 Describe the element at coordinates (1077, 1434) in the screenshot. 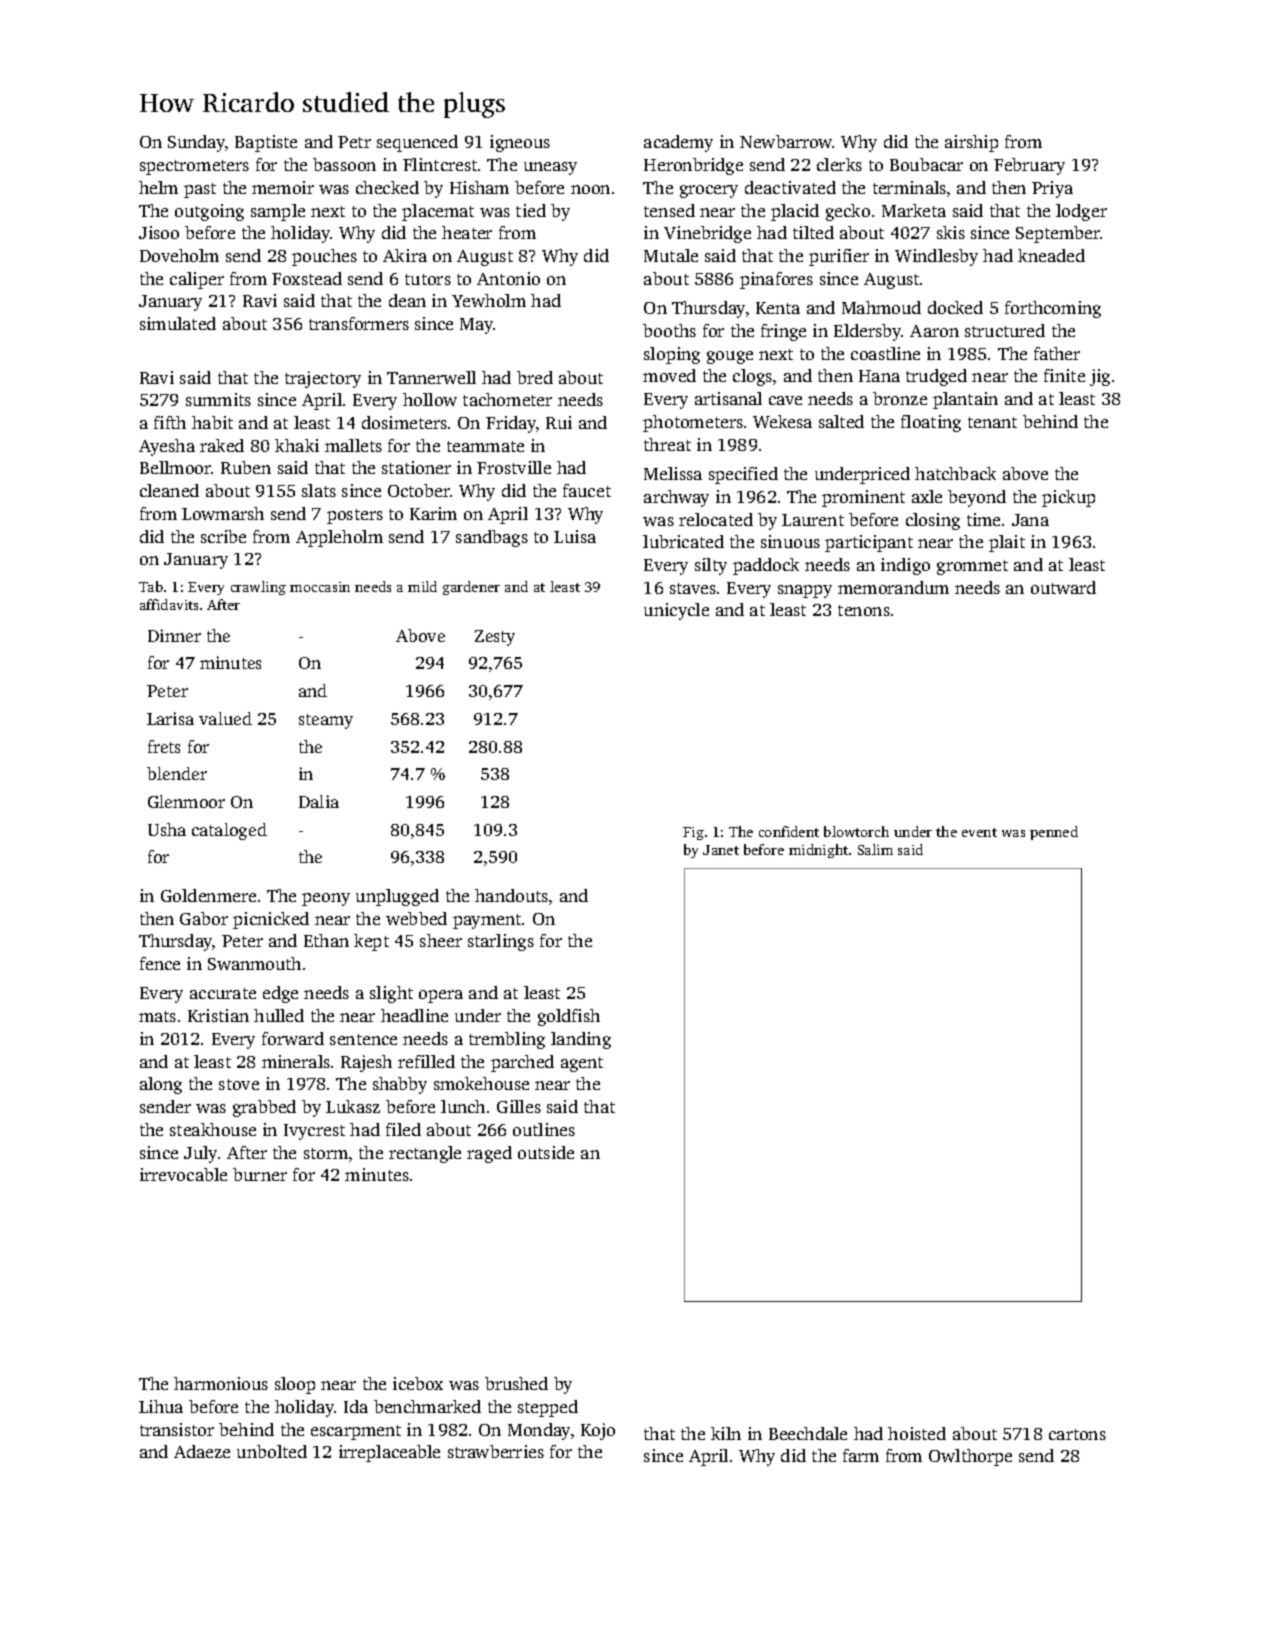

I see `cartons` at that location.
